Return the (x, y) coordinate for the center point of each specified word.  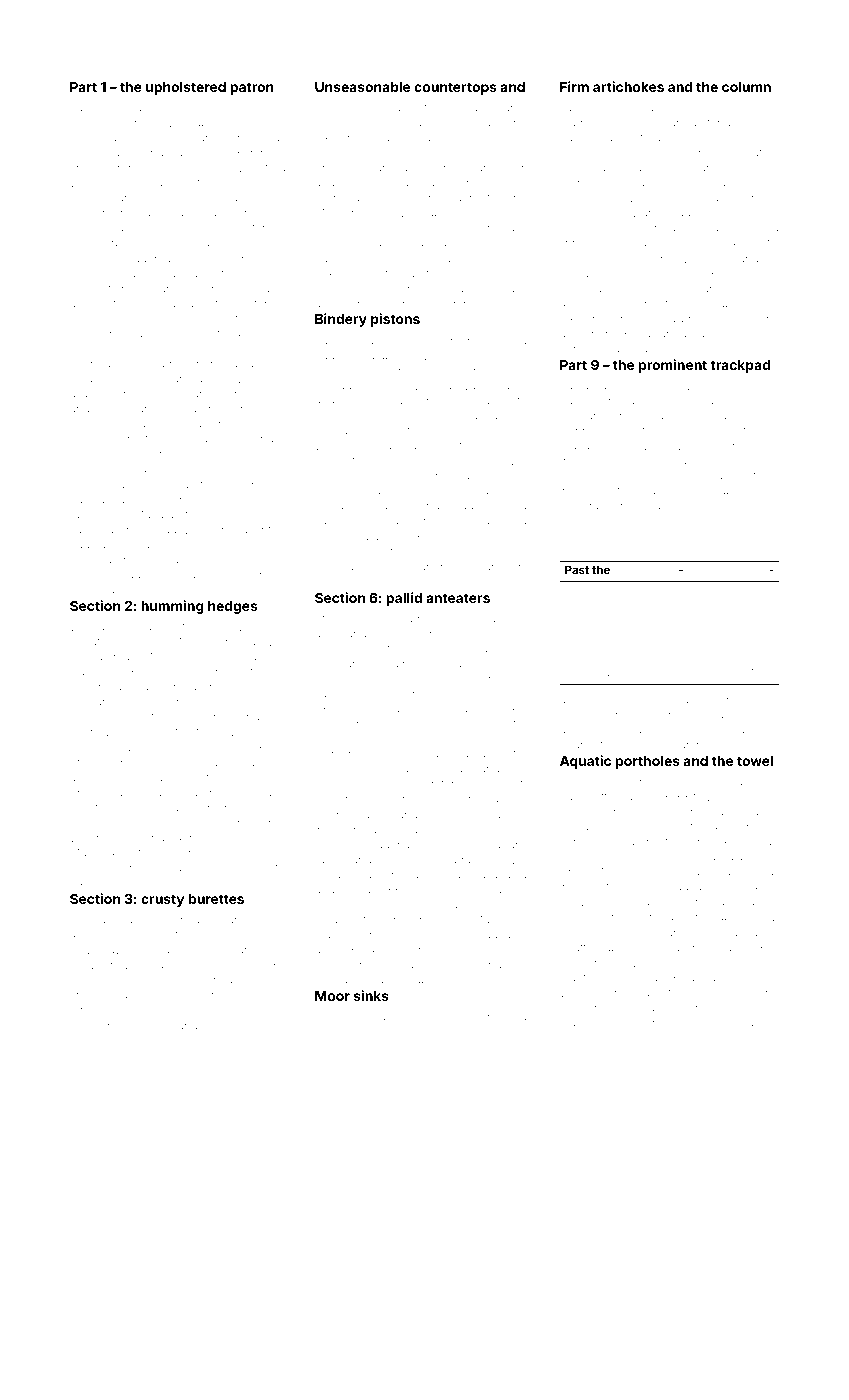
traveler (169, 183)
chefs (761, 242)
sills (446, 537)
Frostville (235, 626)
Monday (111, 1027)
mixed (330, 274)
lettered (630, 259)
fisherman (262, 319)
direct (674, 525)
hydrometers (497, 169)
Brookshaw (480, 1016)
